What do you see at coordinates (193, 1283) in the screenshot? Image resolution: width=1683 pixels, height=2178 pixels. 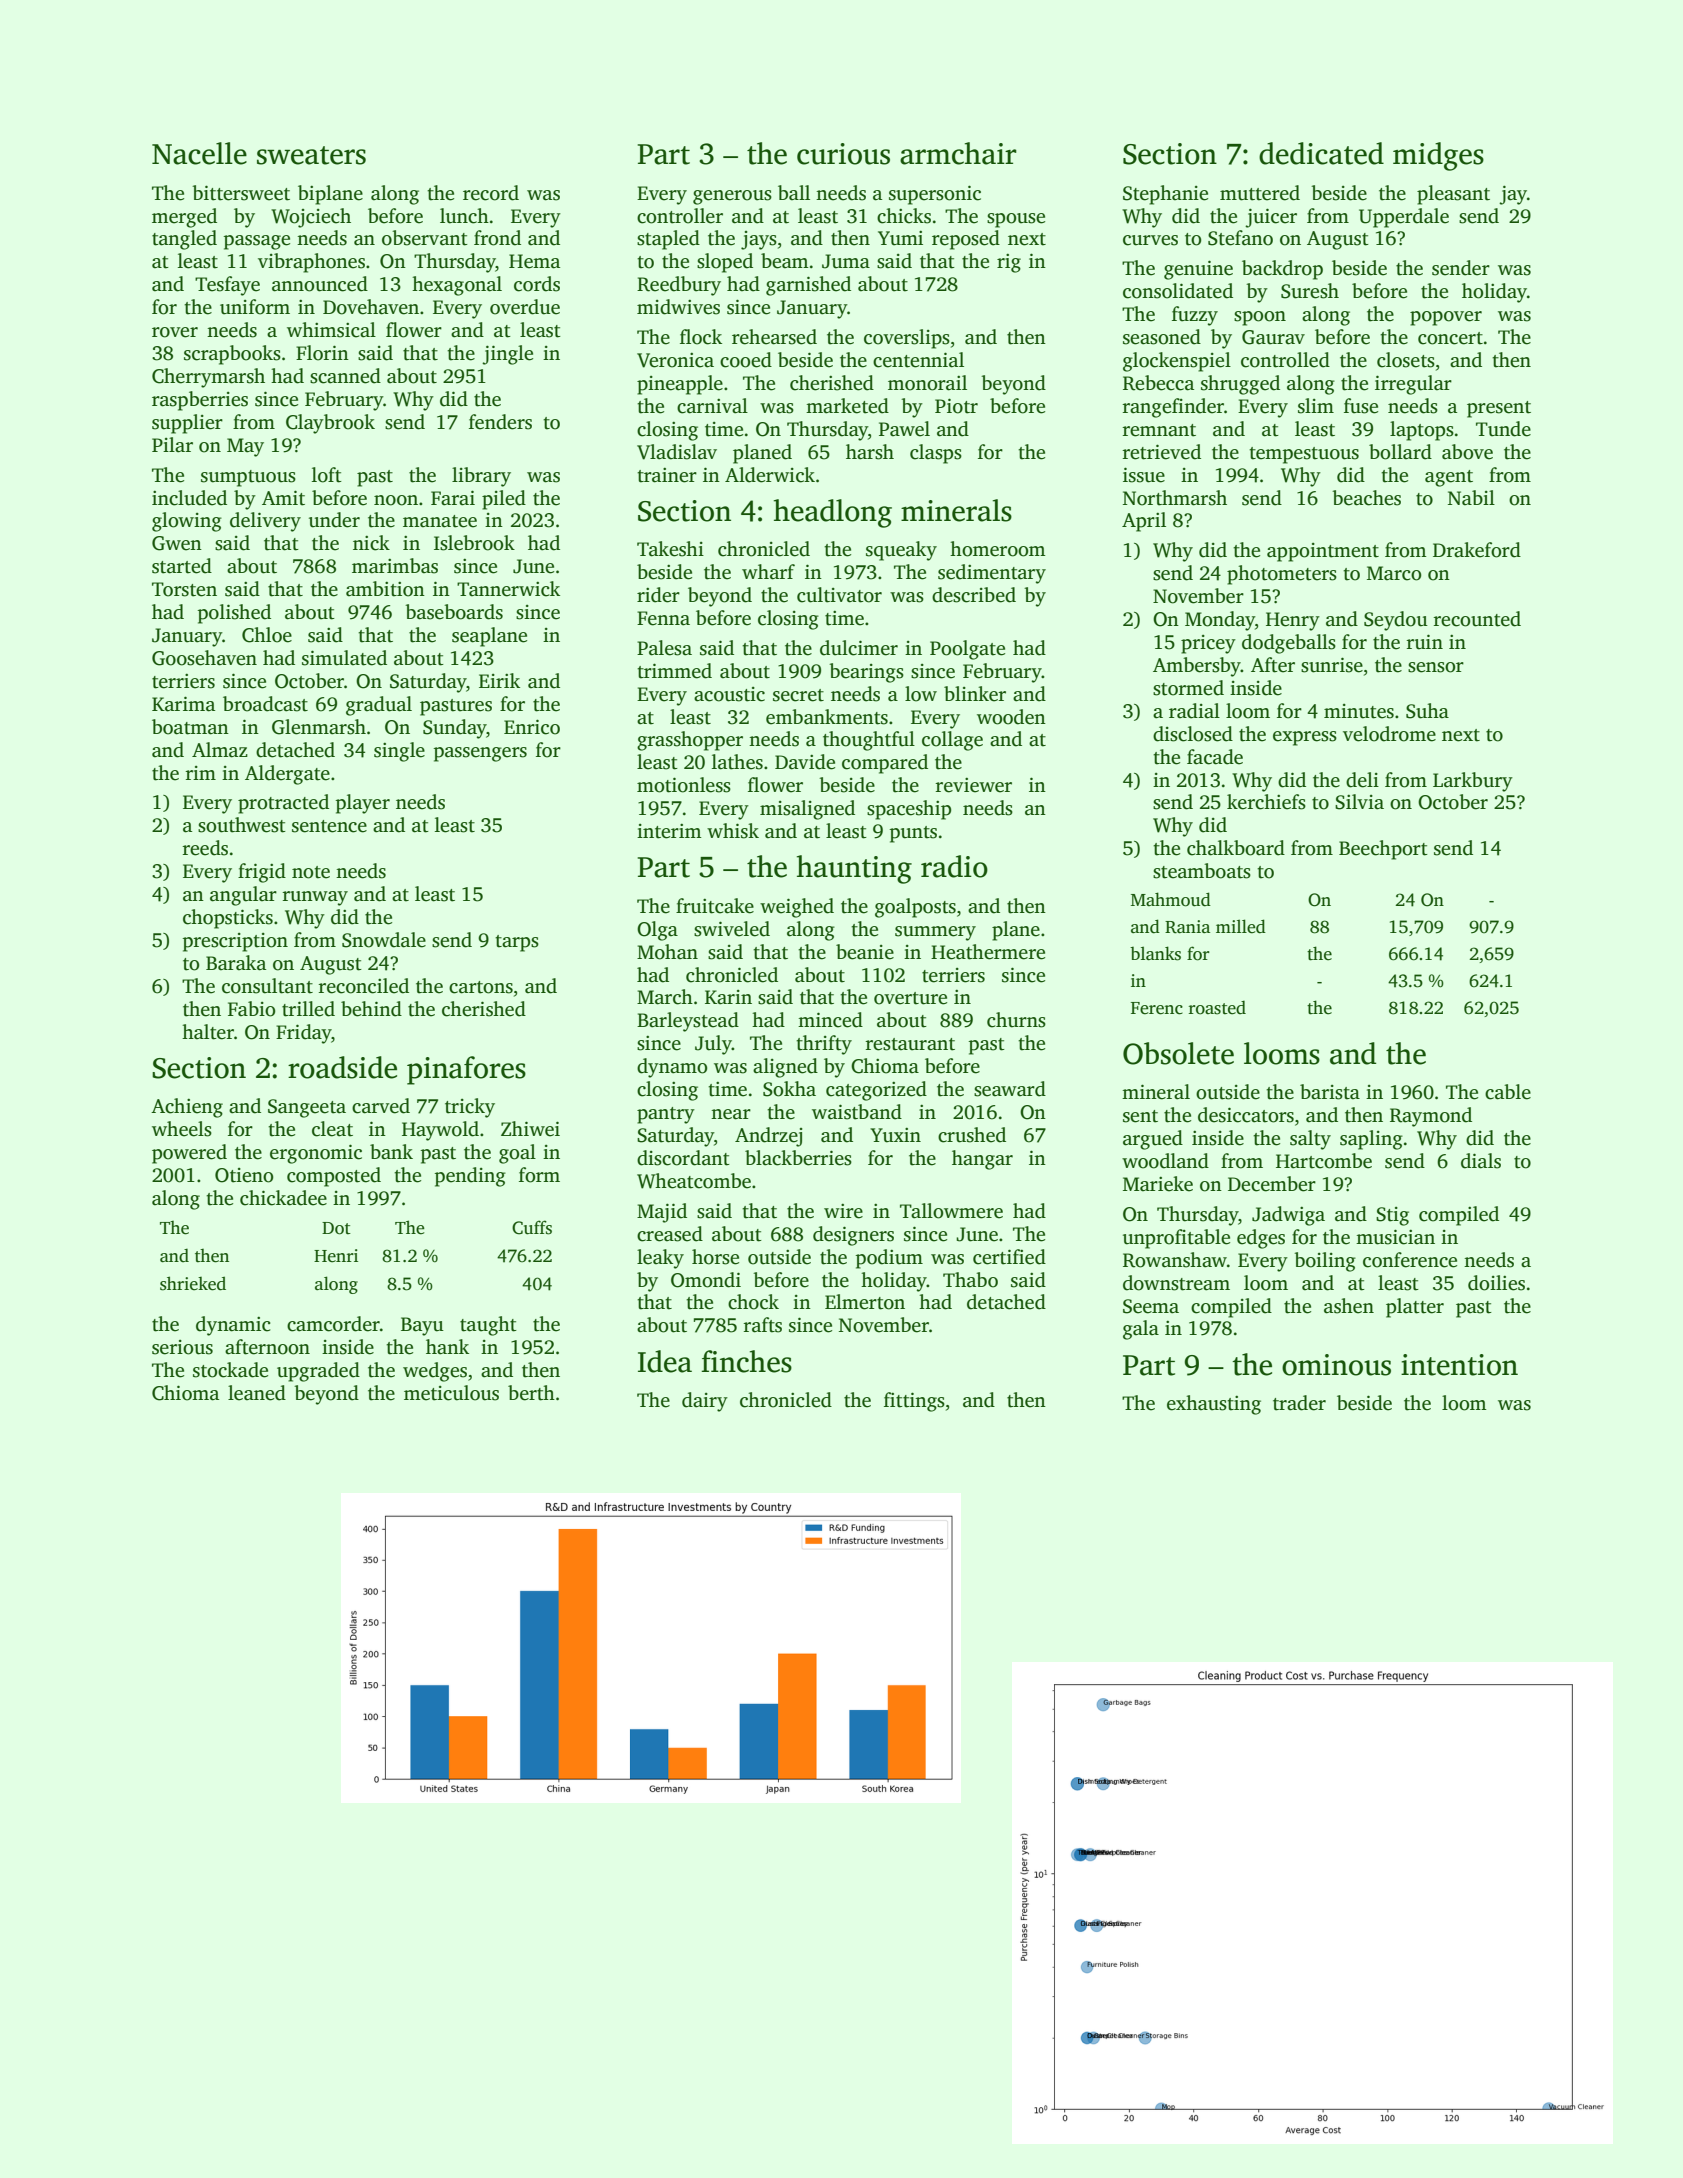 I see `shrieked` at bounding box center [193, 1283].
